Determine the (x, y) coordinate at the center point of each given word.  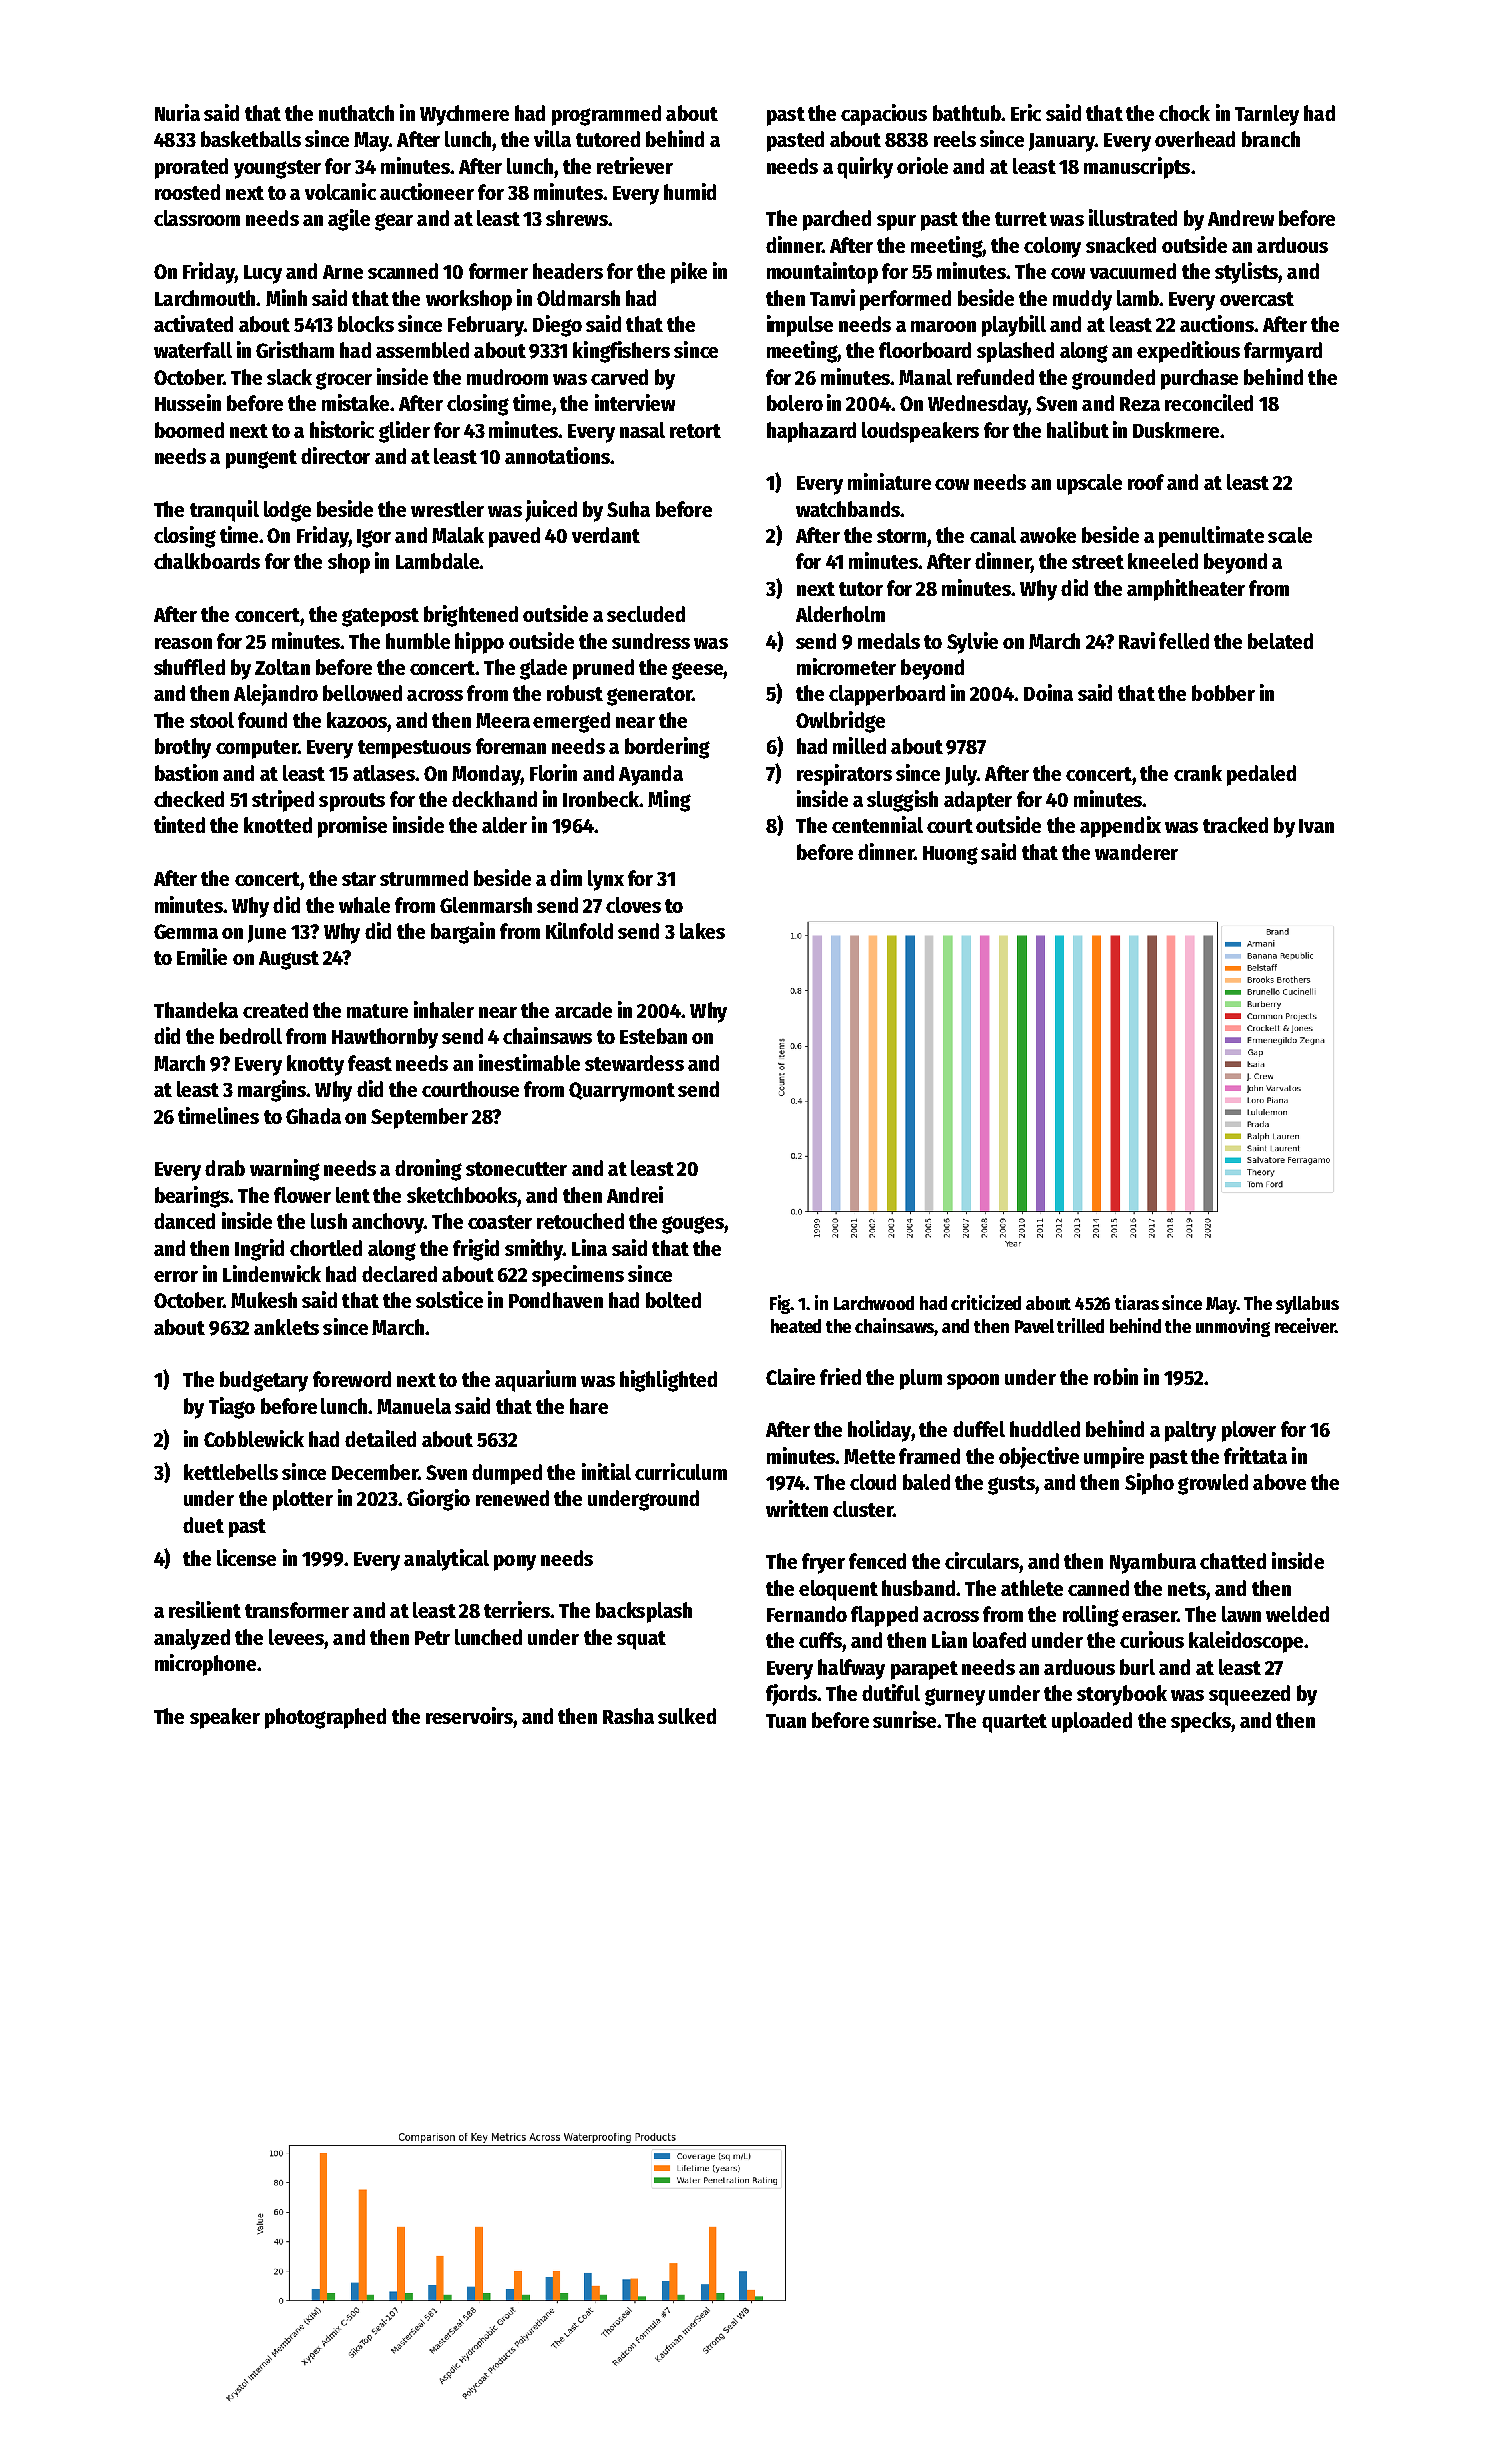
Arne (343, 272)
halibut (1078, 429)
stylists (1247, 273)
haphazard (811, 432)
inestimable (529, 1062)
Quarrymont (622, 1092)
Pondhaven (556, 1300)
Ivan (1316, 826)
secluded (646, 614)
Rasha (628, 1716)
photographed (325, 1718)
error (176, 1276)
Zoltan (282, 667)
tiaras (1137, 1302)
